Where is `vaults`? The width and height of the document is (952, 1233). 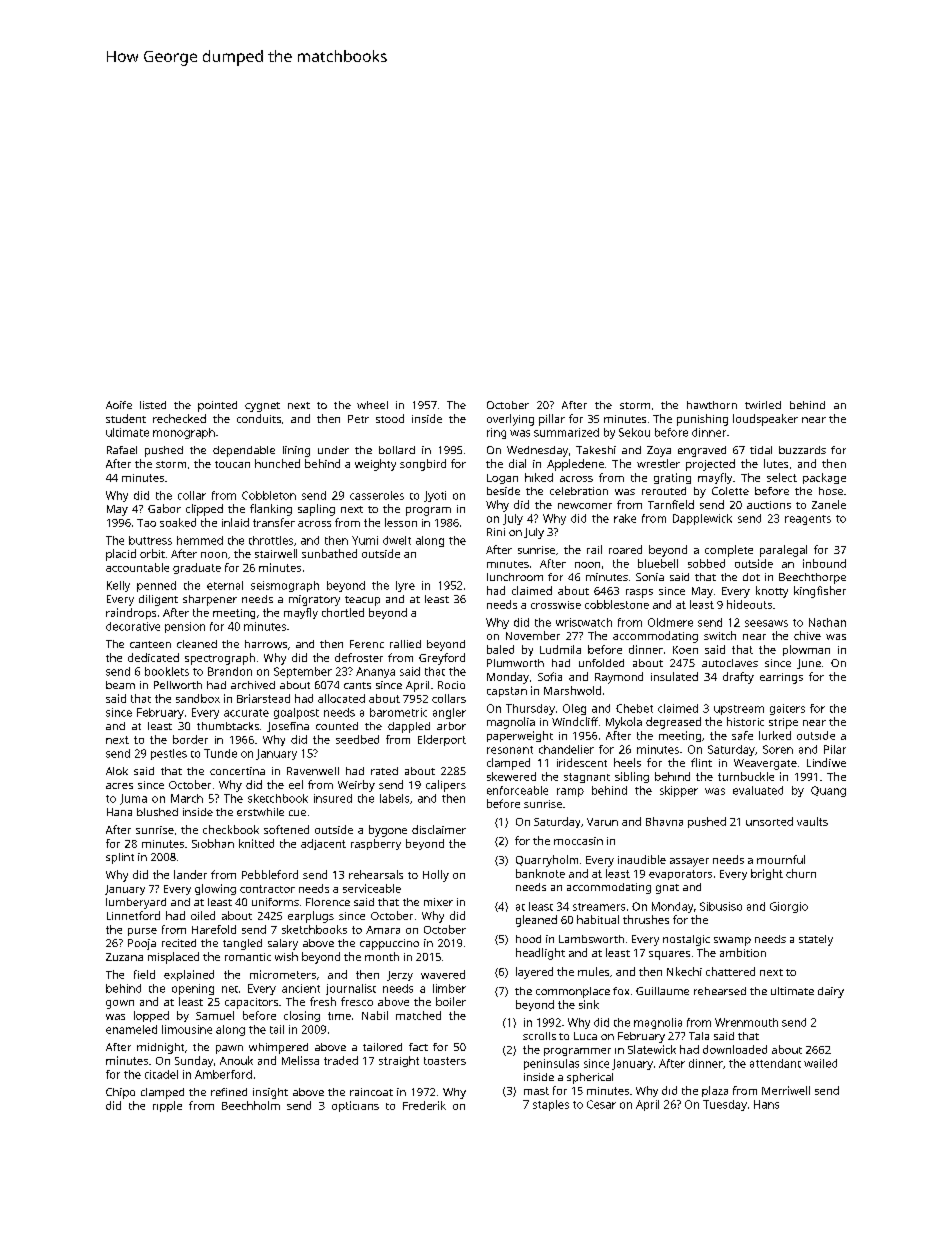
vaults is located at coordinates (812, 821).
